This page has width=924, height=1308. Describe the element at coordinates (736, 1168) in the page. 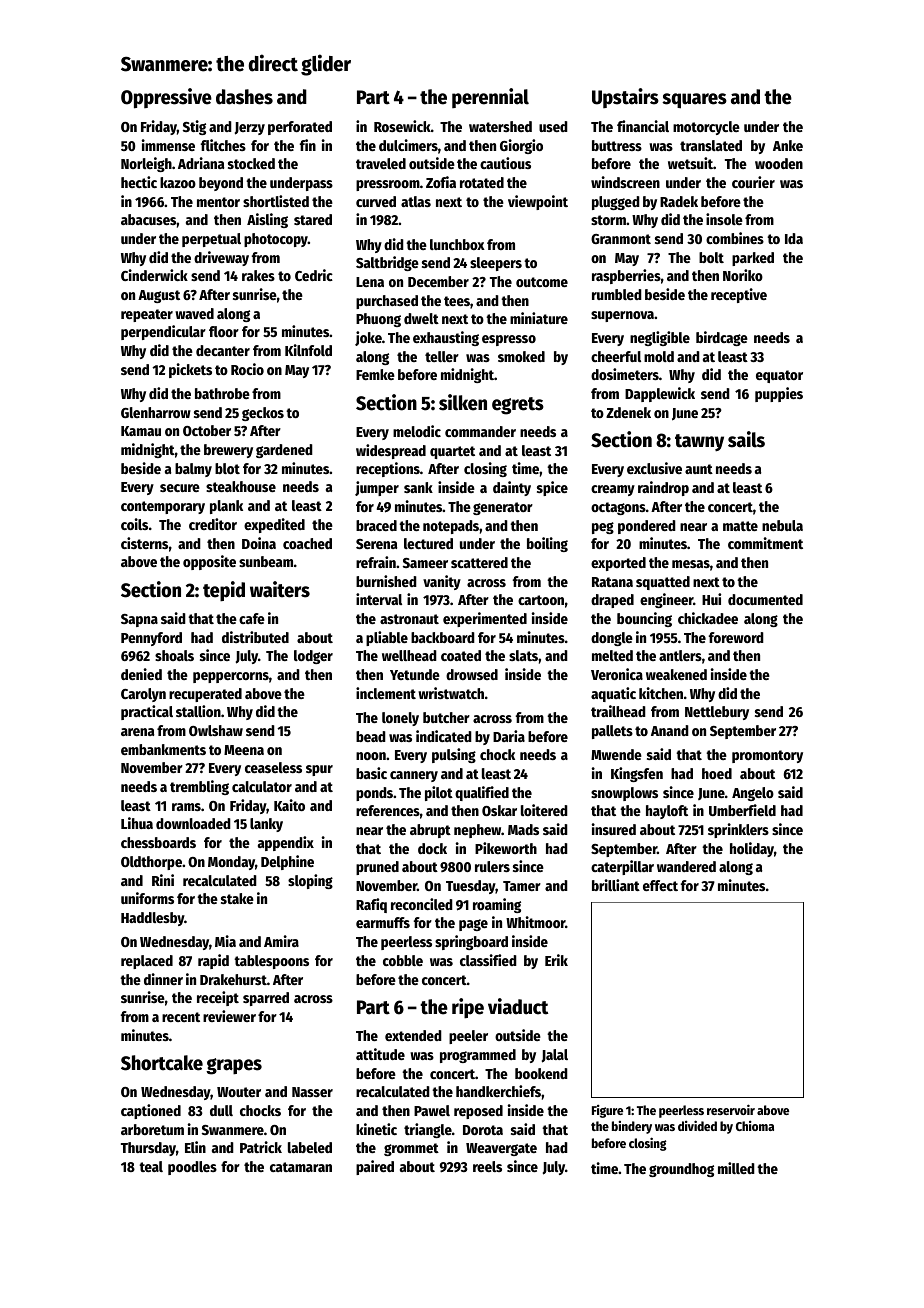

I see `milled` at that location.
